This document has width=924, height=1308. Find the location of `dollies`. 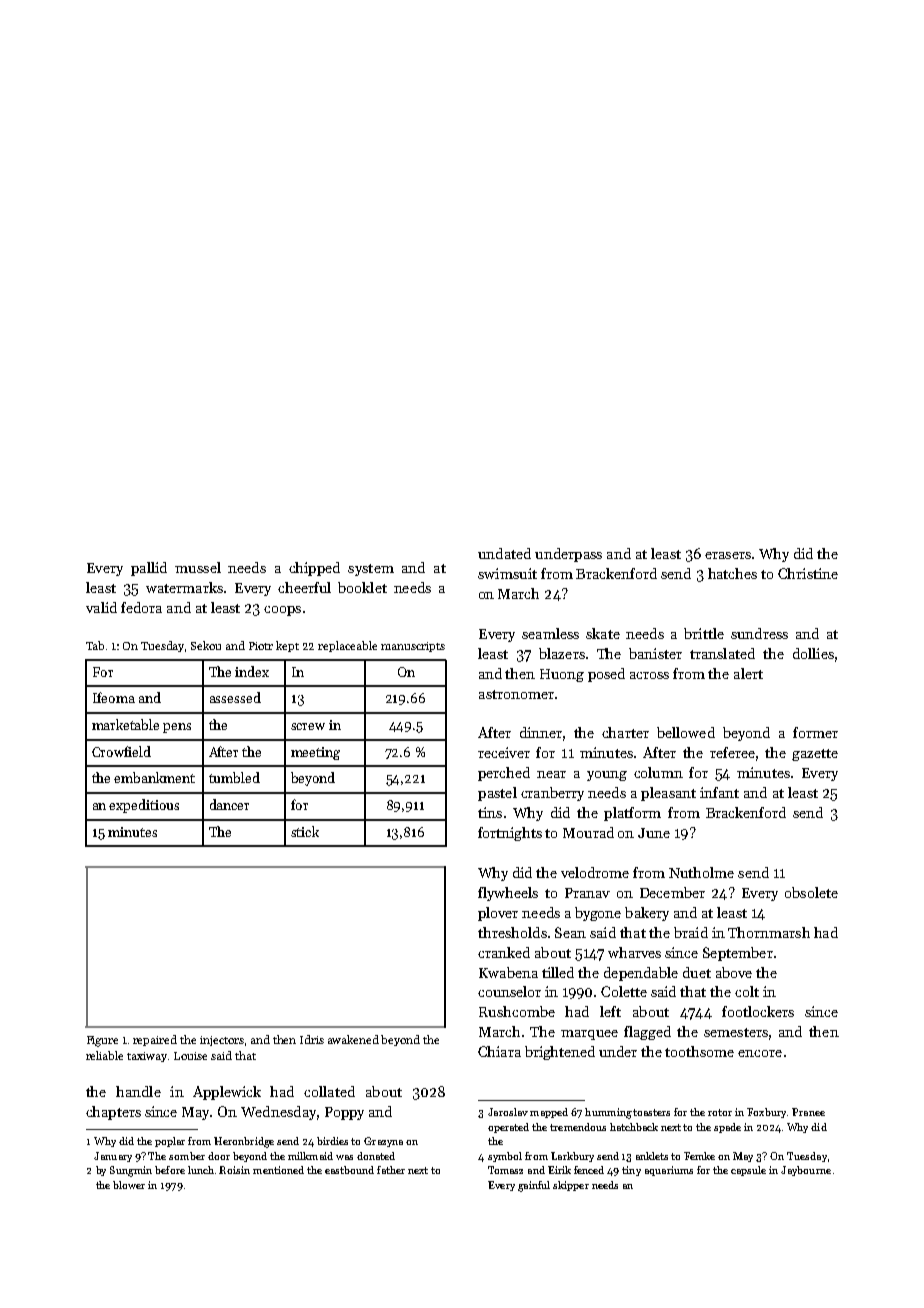

dollies is located at coordinates (813, 653).
